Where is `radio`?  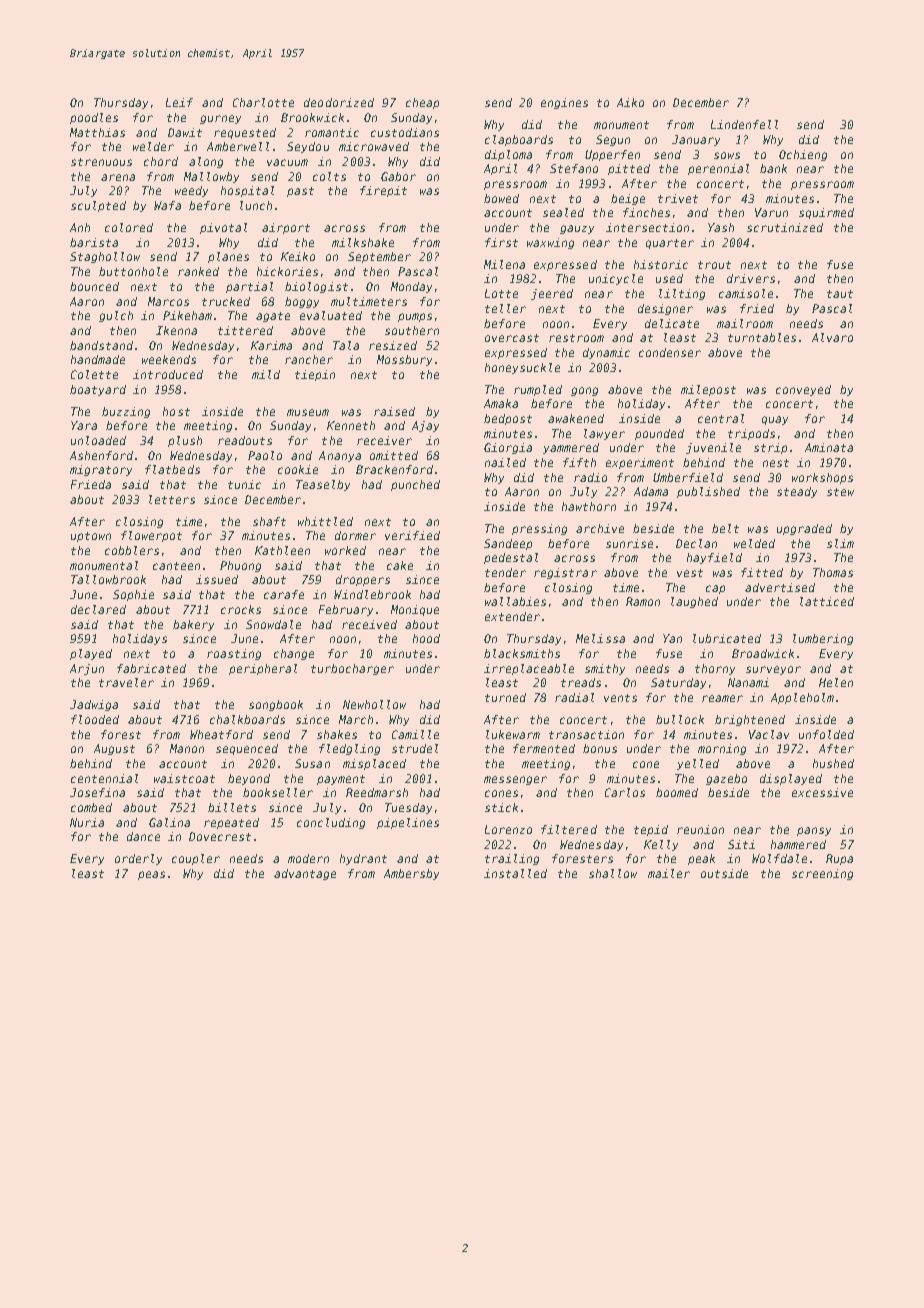 radio is located at coordinates (590, 477).
